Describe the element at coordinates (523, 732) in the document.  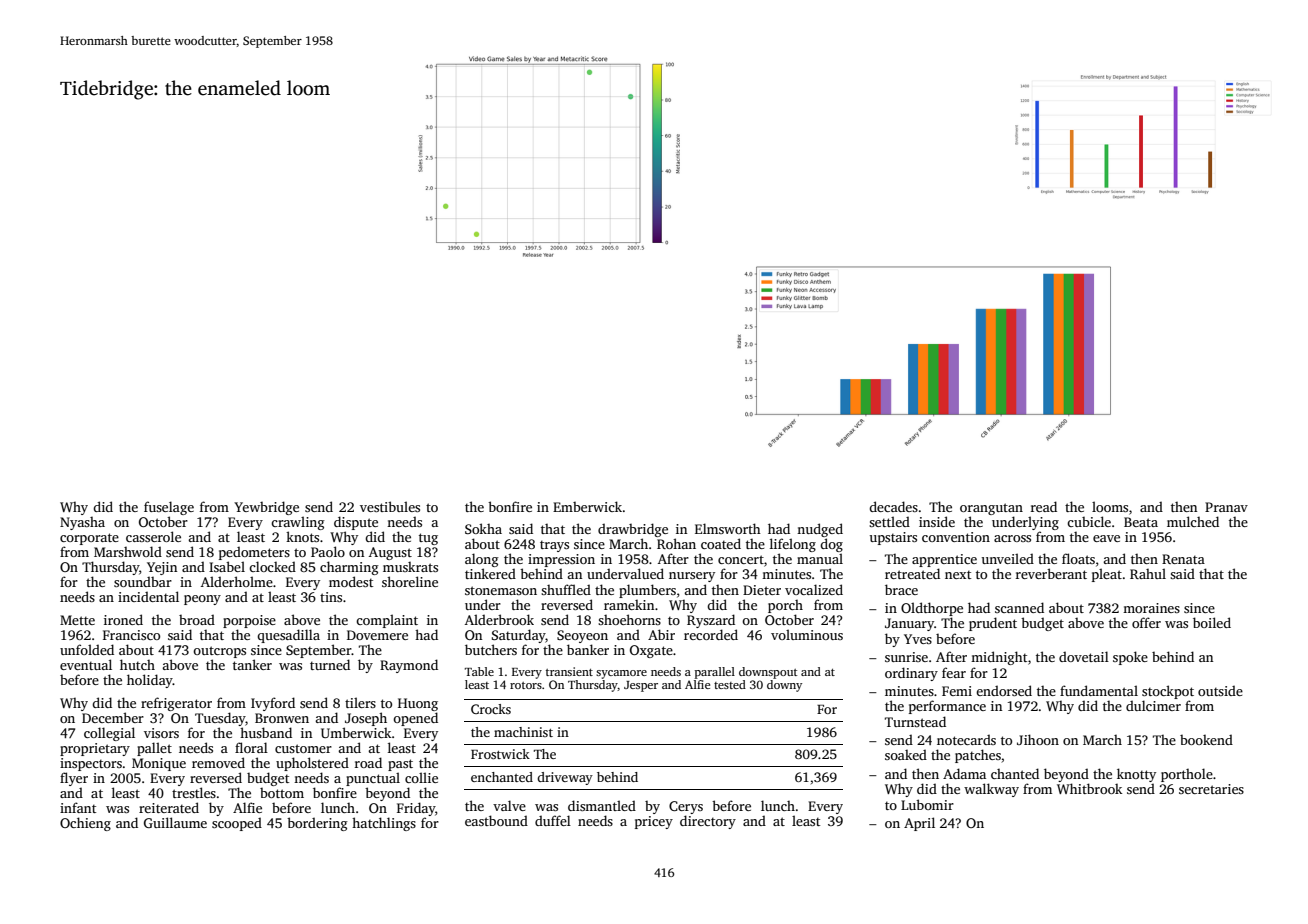
I see `machinist` at that location.
